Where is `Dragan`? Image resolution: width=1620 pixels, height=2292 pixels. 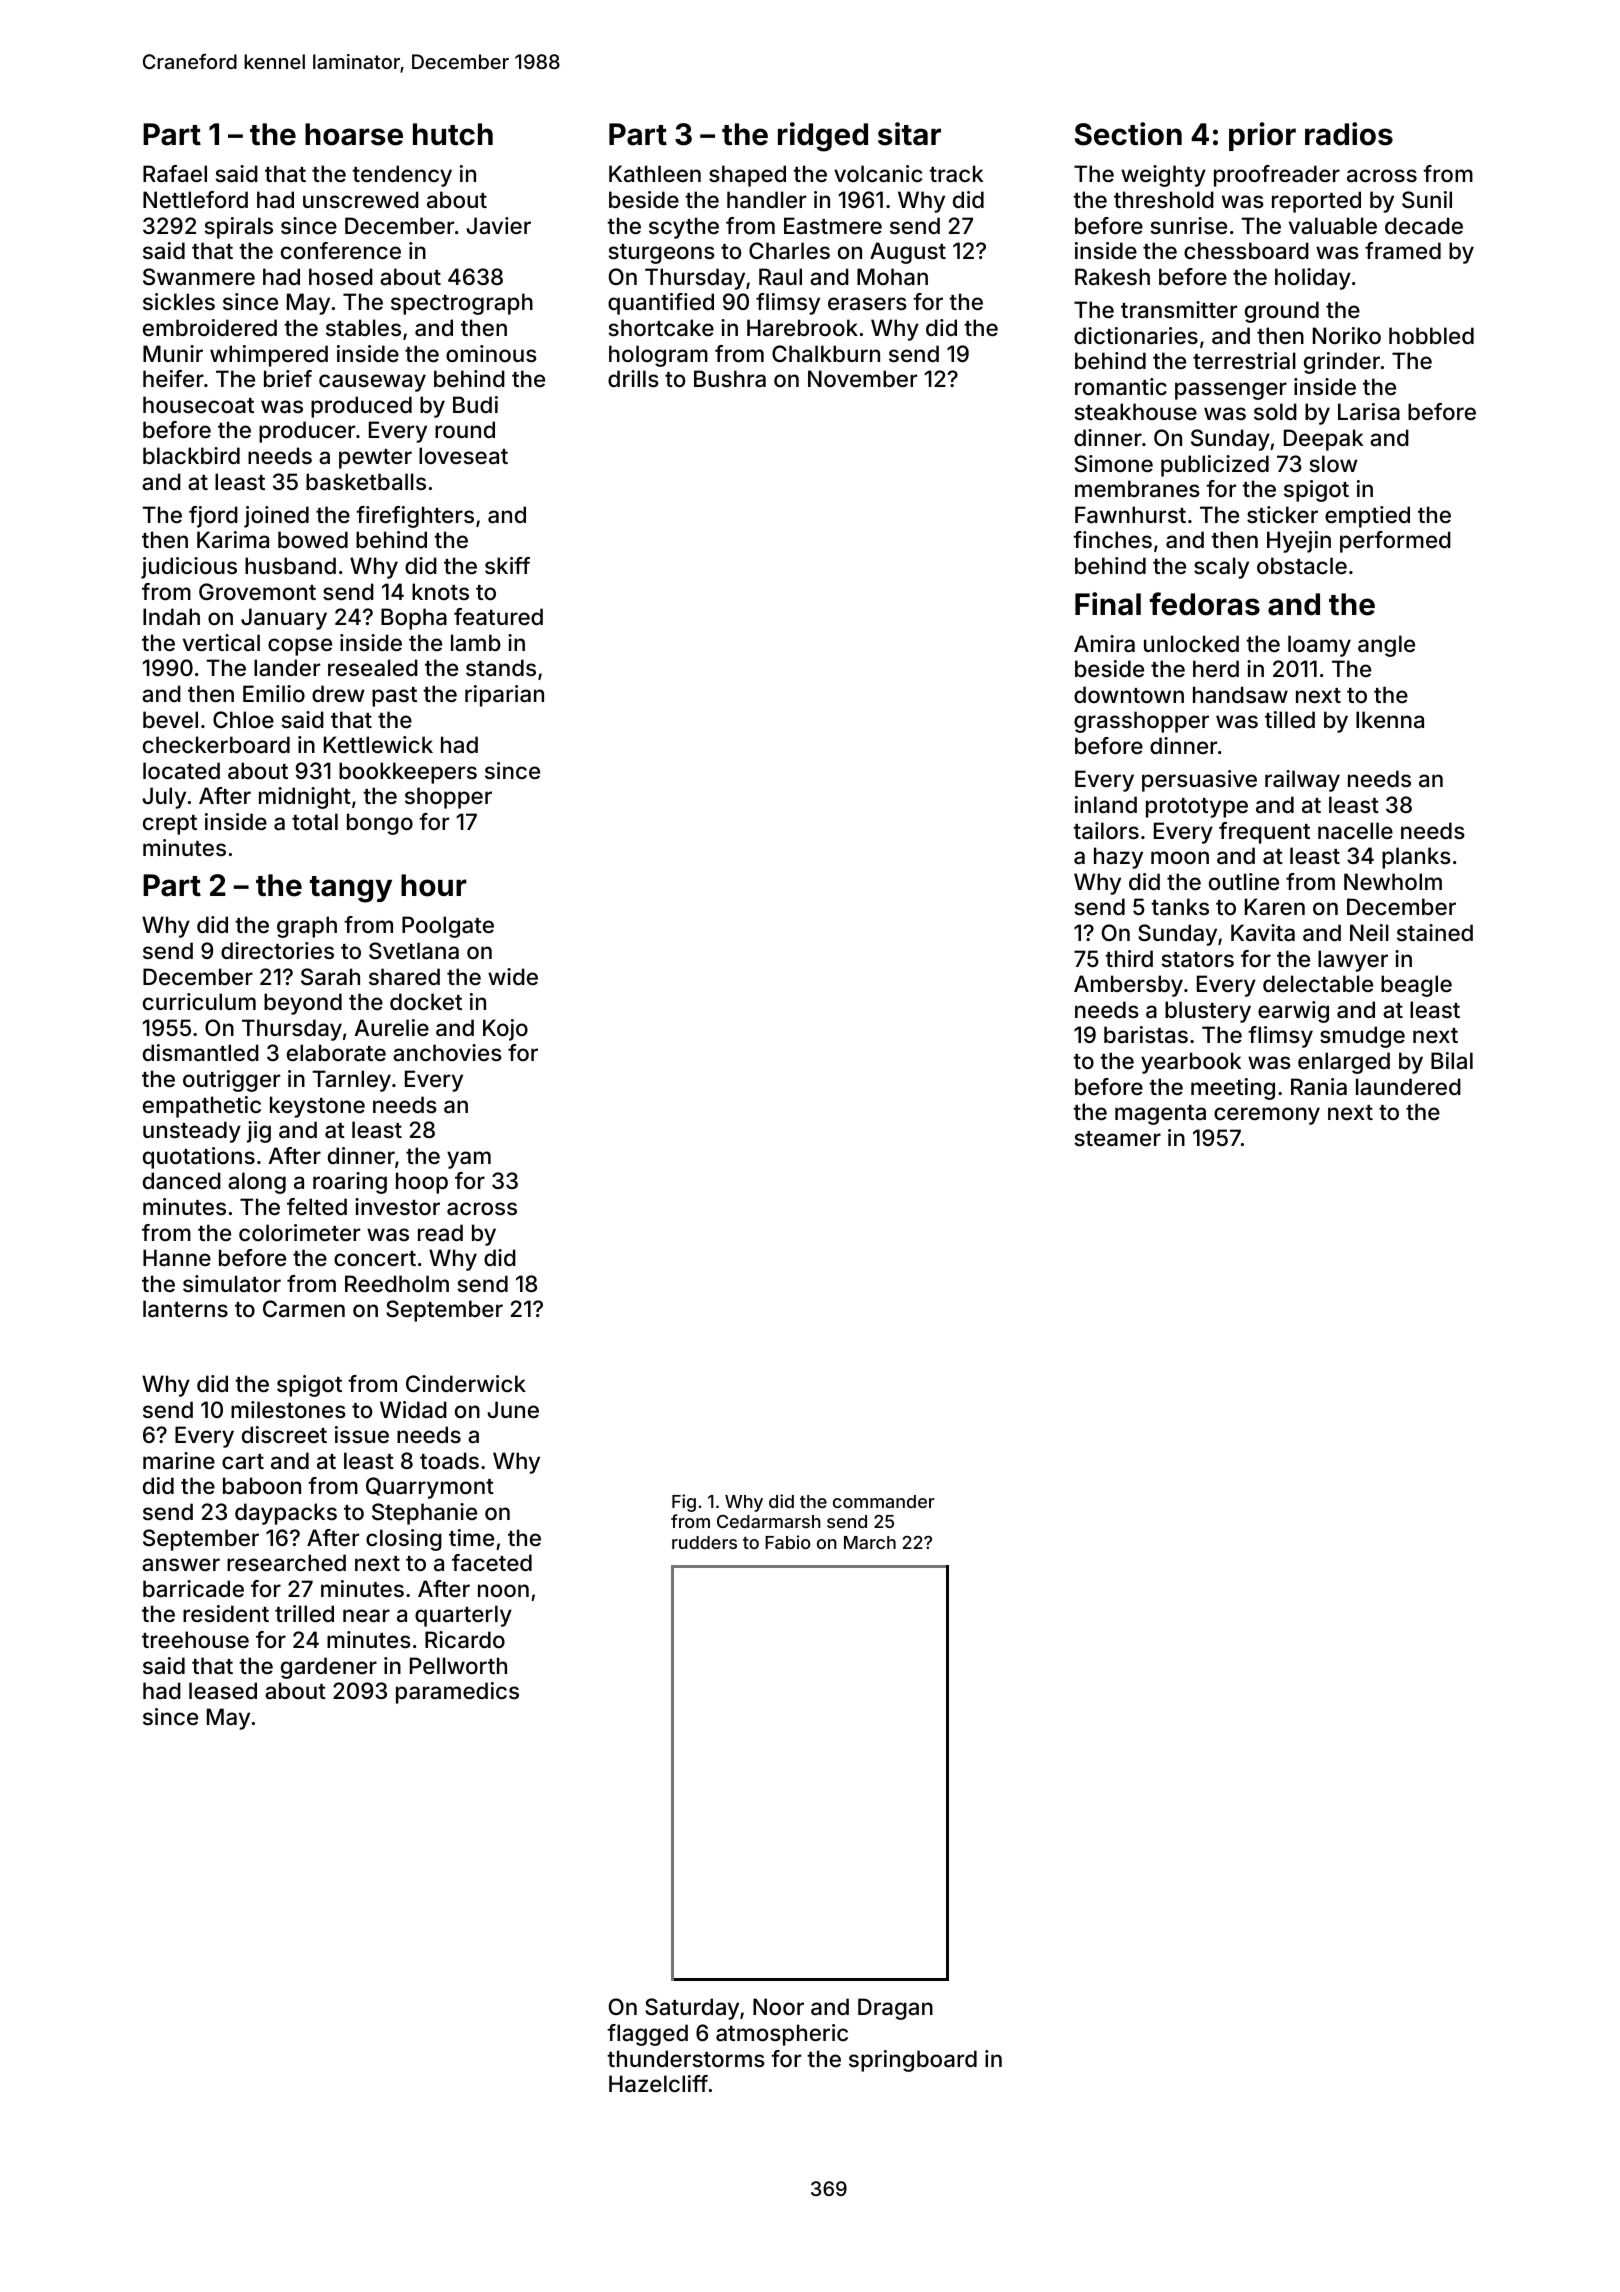 Dragan is located at coordinates (895, 2009).
